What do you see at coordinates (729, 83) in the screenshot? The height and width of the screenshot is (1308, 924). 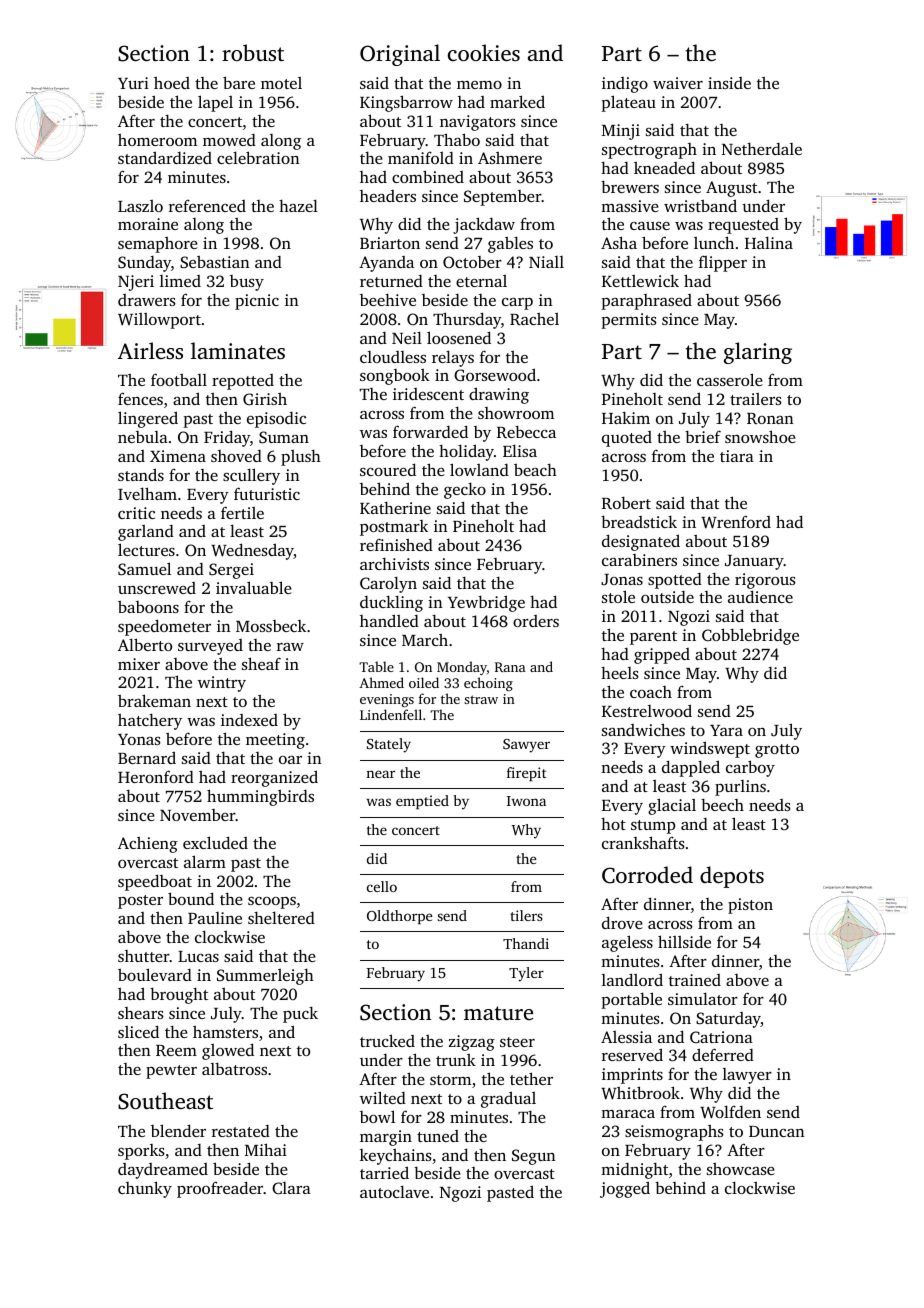 I see `inside` at bounding box center [729, 83].
